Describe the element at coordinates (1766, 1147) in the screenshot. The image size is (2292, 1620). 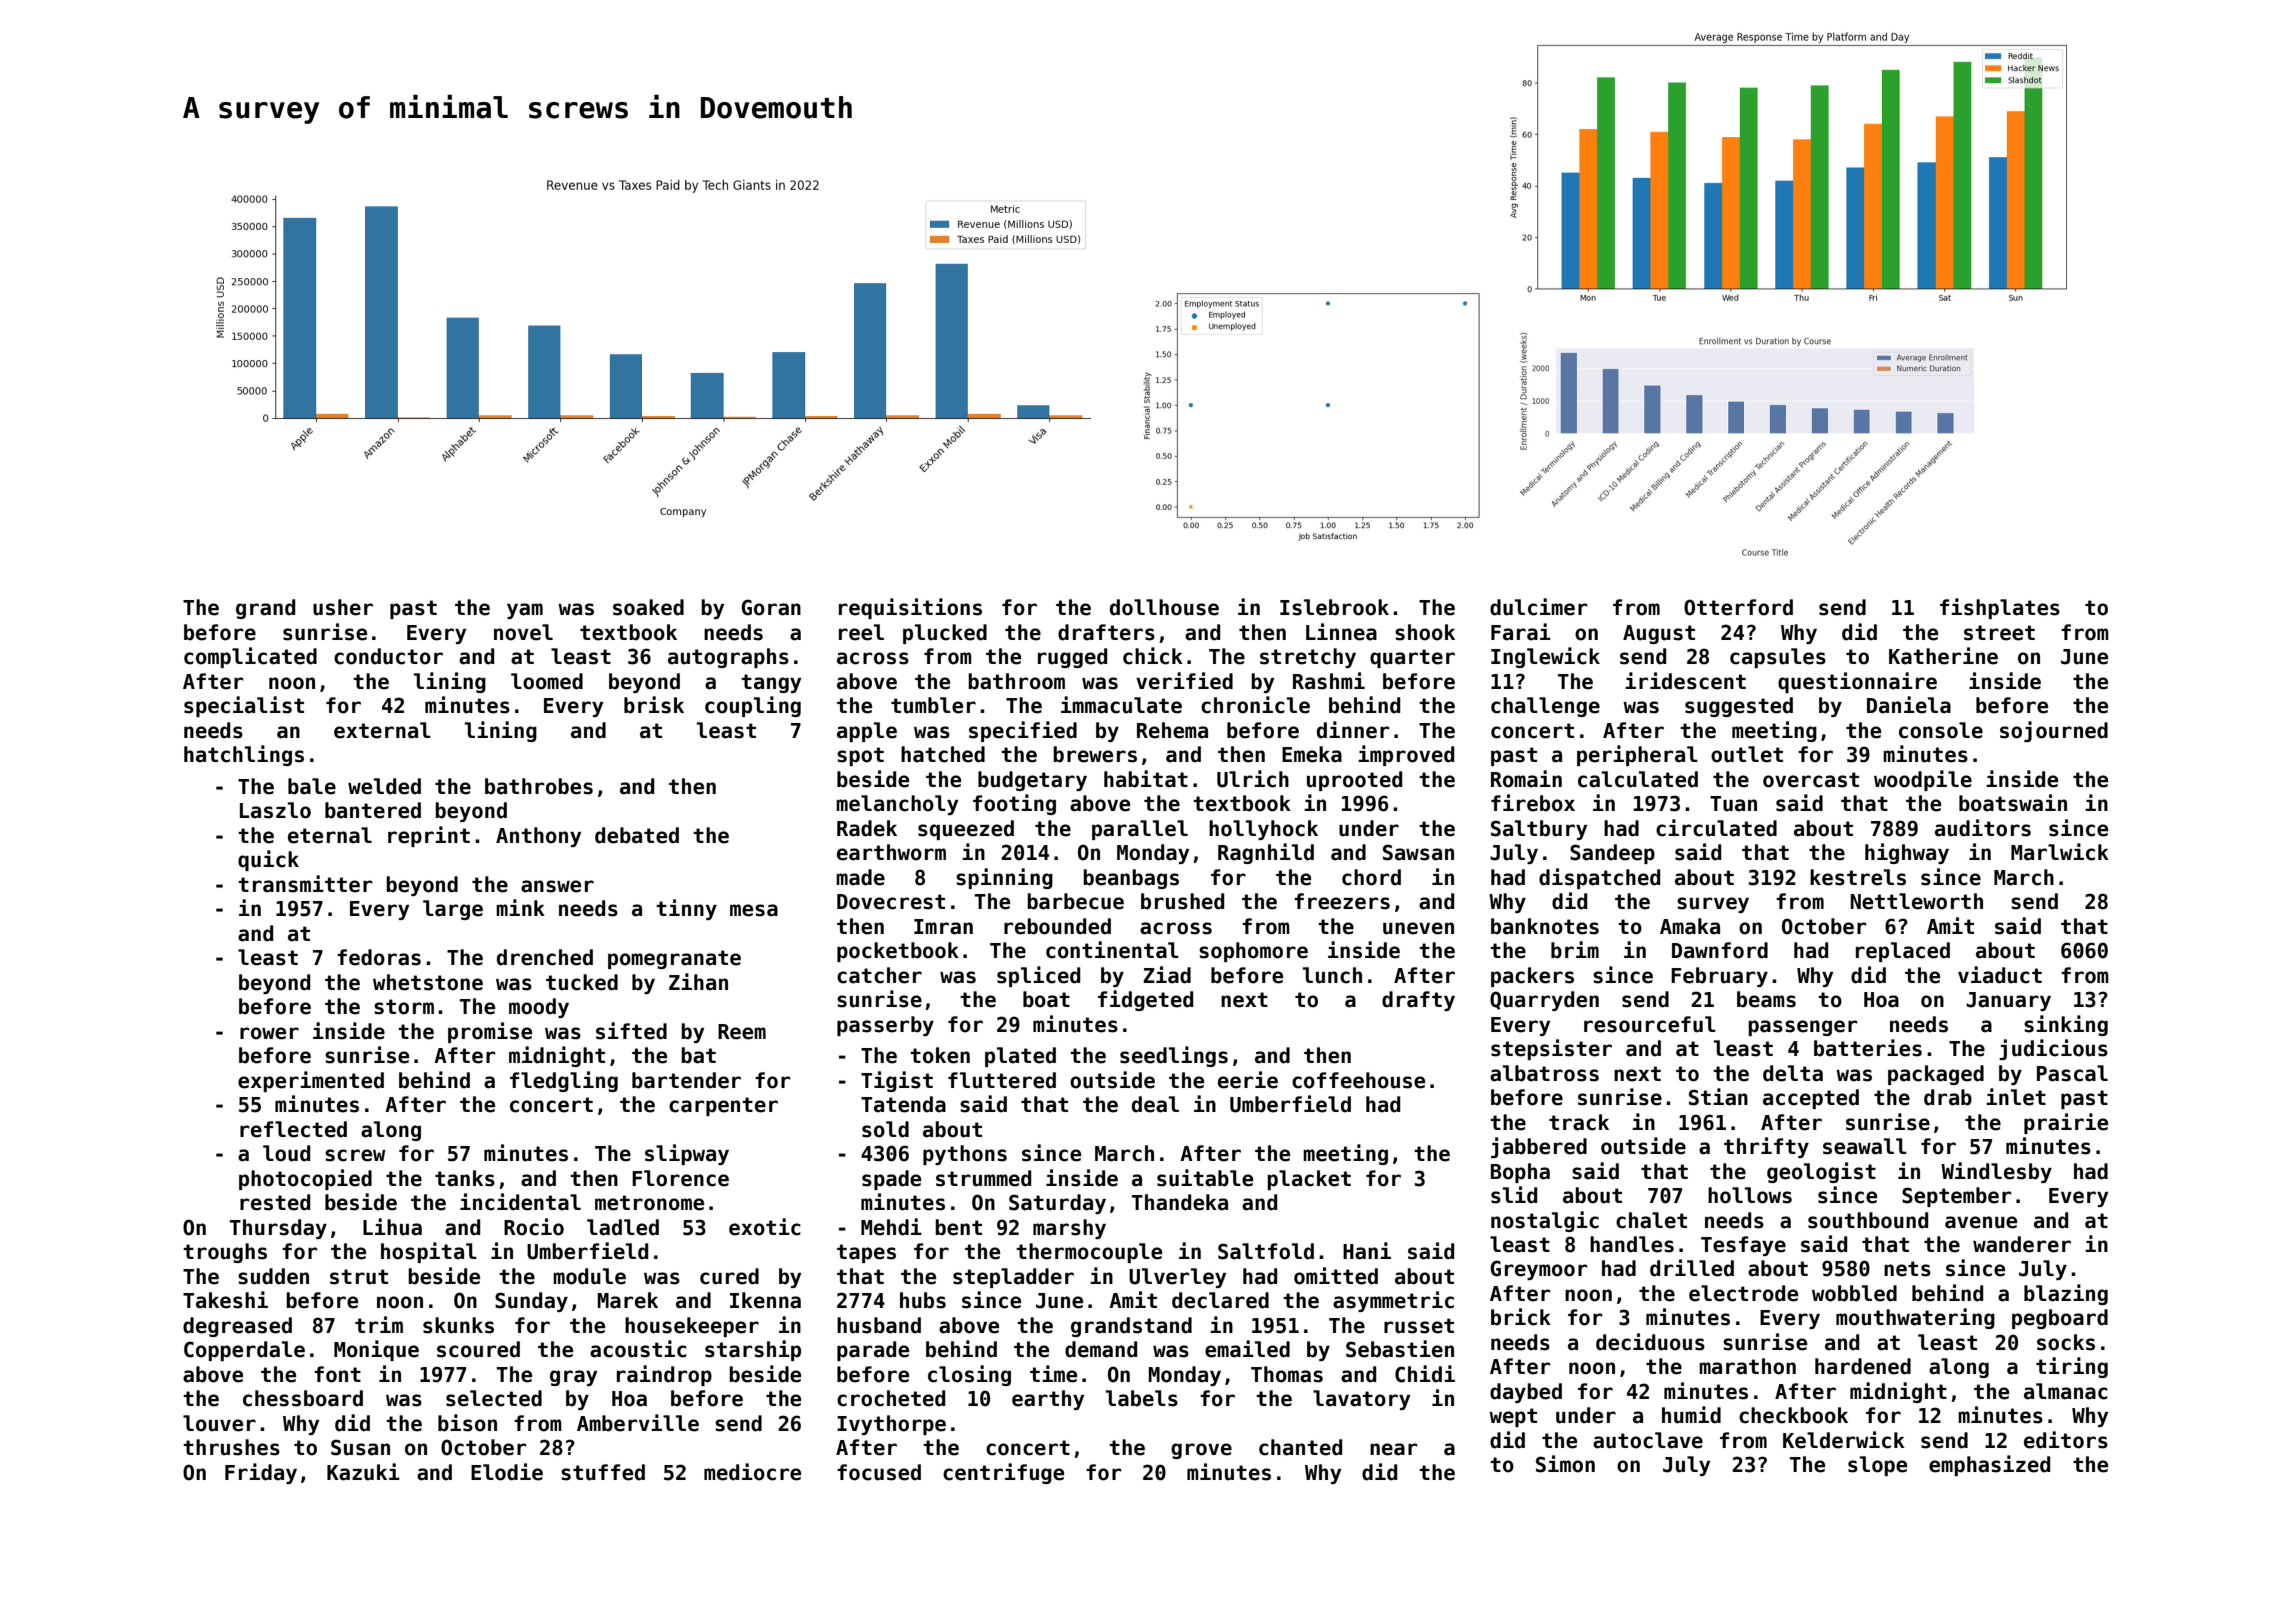
I see `thrifty` at that location.
